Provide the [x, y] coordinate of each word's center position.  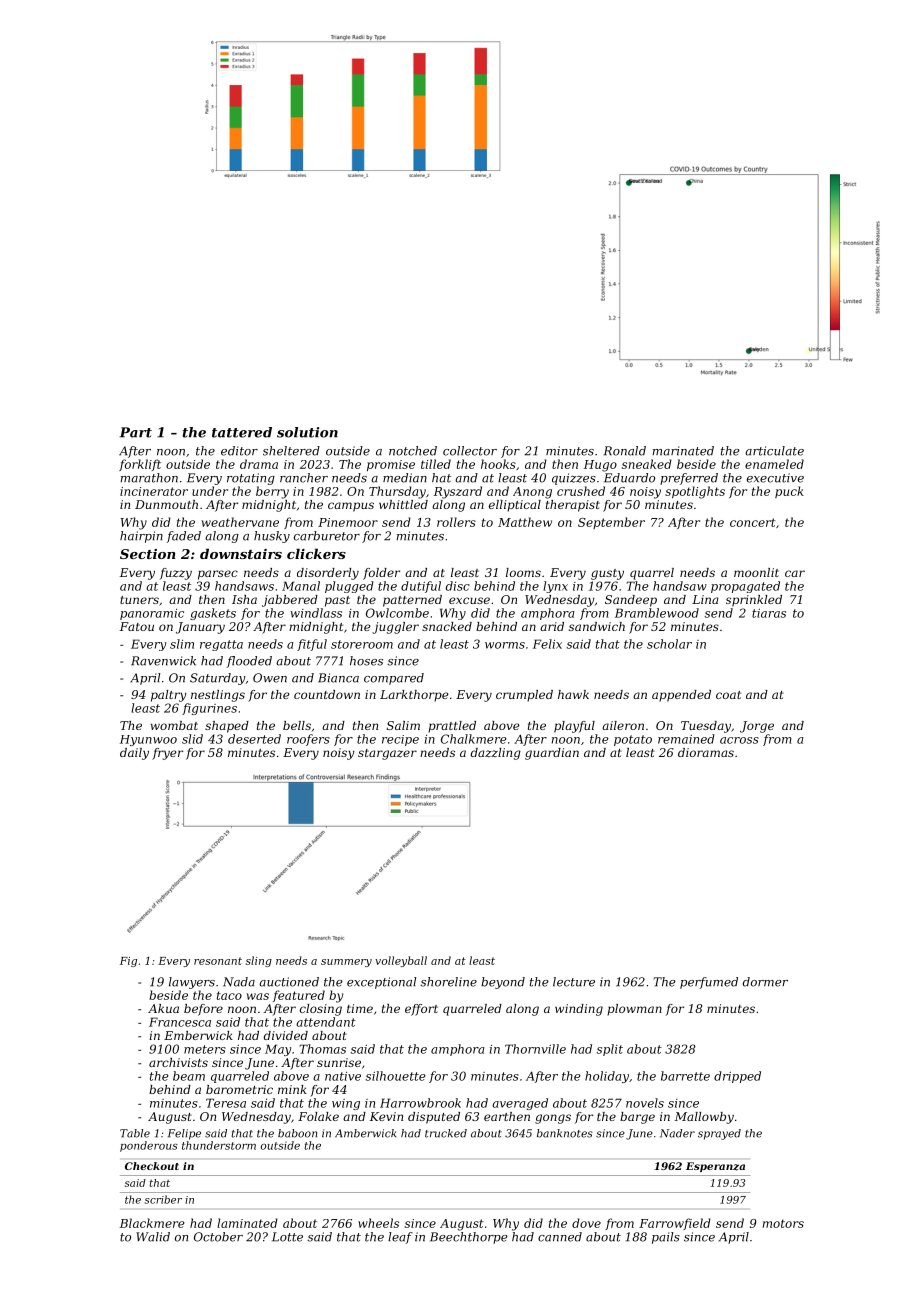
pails [666, 1238]
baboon [297, 1133]
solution [307, 432]
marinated [683, 451]
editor [239, 451]
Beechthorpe [469, 1238]
